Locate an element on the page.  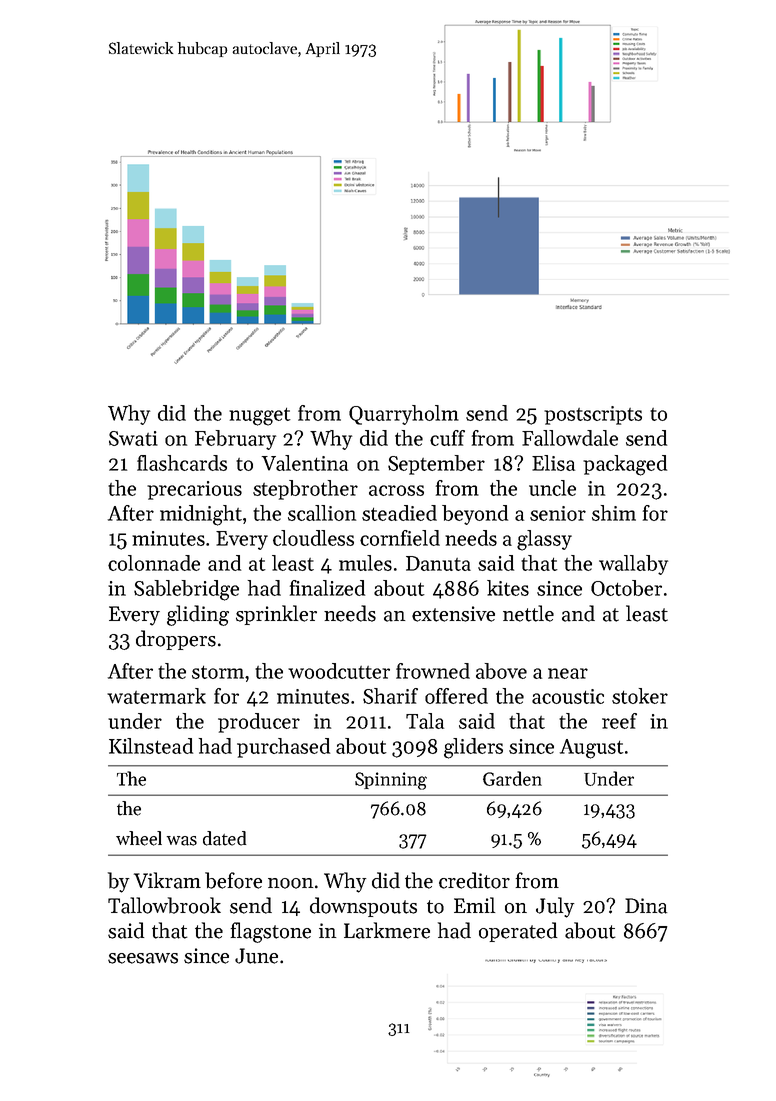
Elisa is located at coordinates (553, 463).
